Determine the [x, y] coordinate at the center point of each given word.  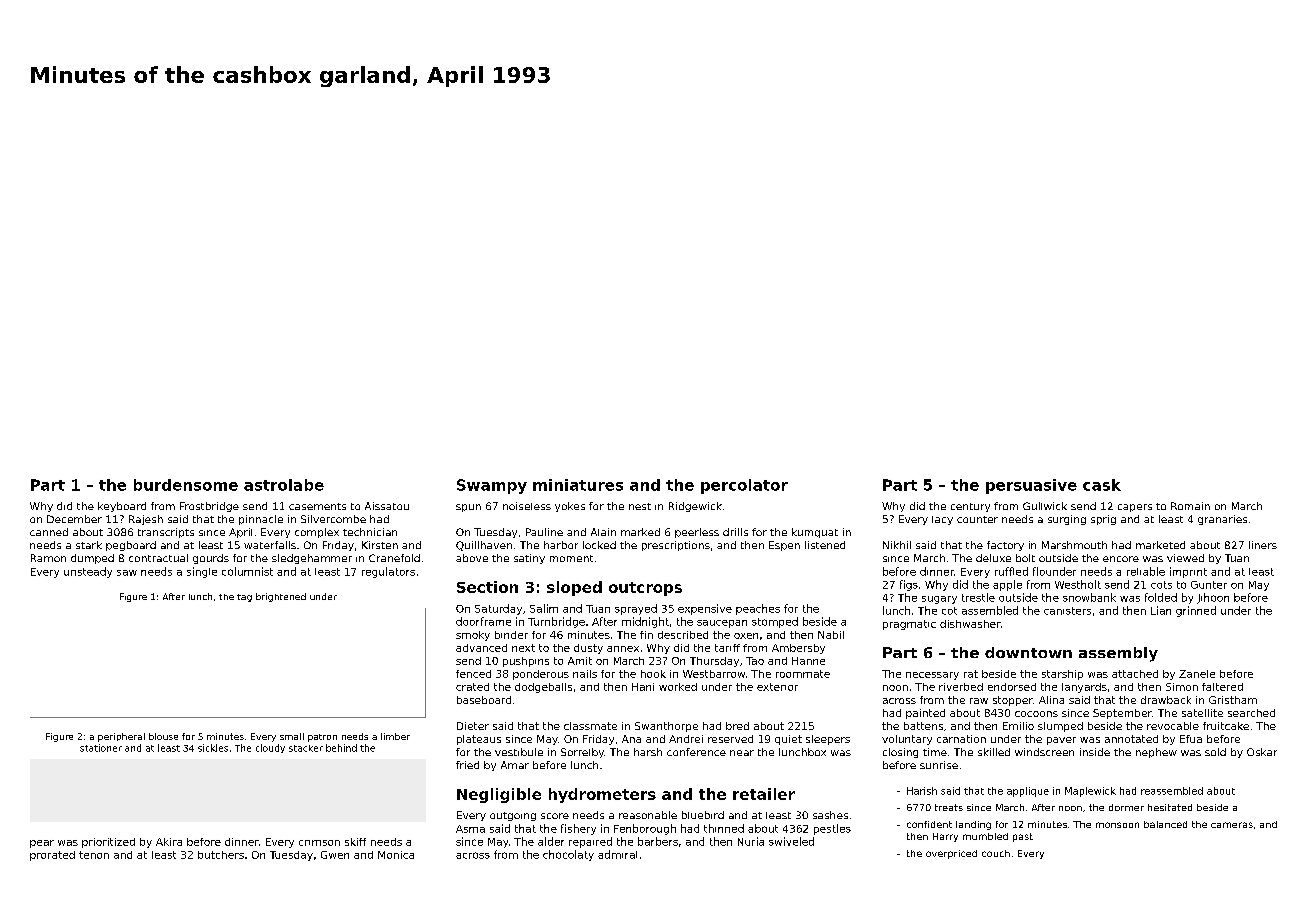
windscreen [1044, 752]
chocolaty [568, 855]
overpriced [951, 854]
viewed [1185, 558]
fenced [473, 674]
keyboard [122, 507]
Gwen [335, 855]
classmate [590, 726]
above [472, 558]
